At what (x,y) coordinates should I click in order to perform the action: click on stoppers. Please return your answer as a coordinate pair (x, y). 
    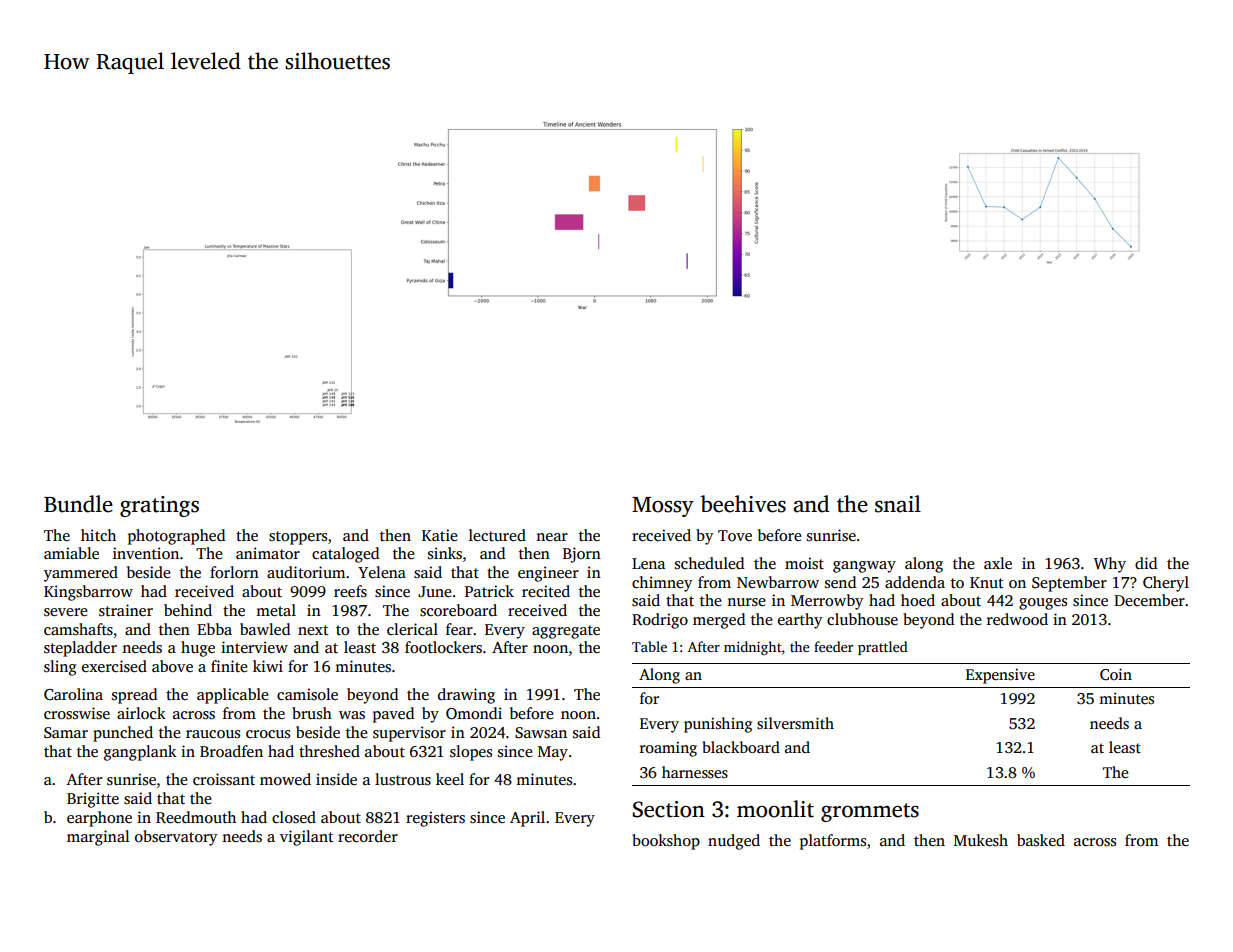
    Looking at the image, I should click on (298, 538).
